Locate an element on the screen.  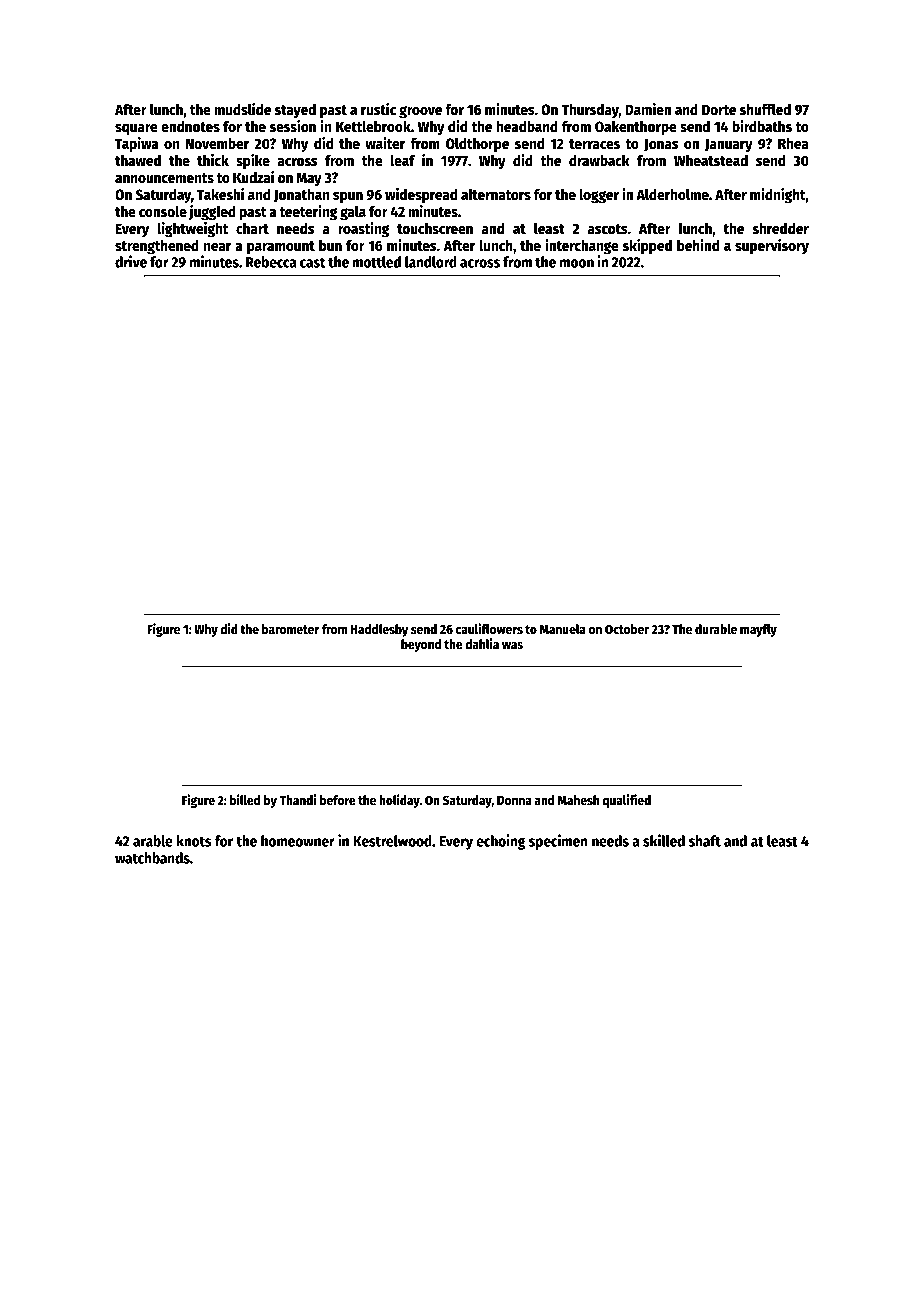
moon is located at coordinates (577, 263).
